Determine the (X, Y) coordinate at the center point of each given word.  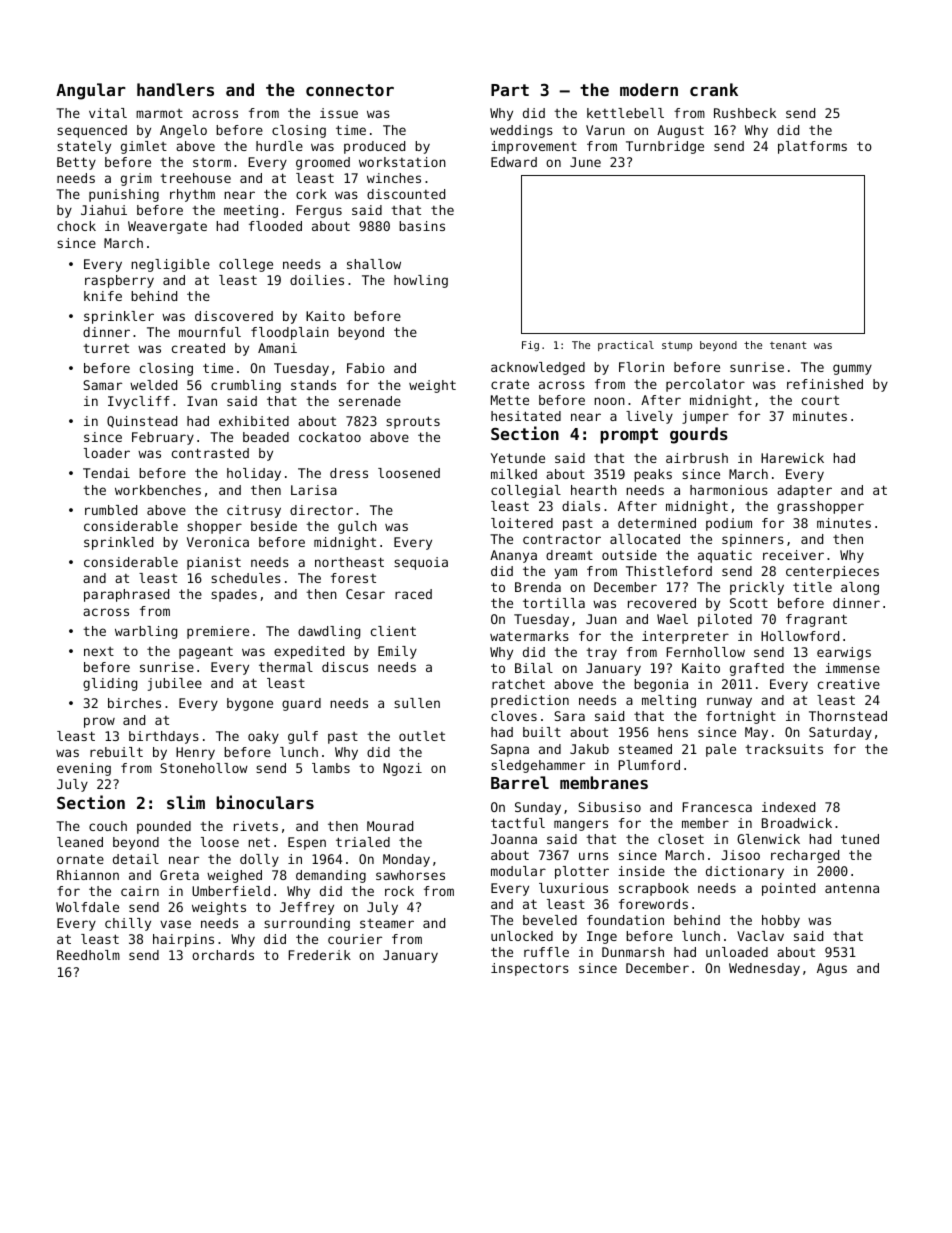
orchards (223, 955)
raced (413, 594)
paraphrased (126, 595)
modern (649, 89)
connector (350, 90)
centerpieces (832, 572)
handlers (175, 89)
